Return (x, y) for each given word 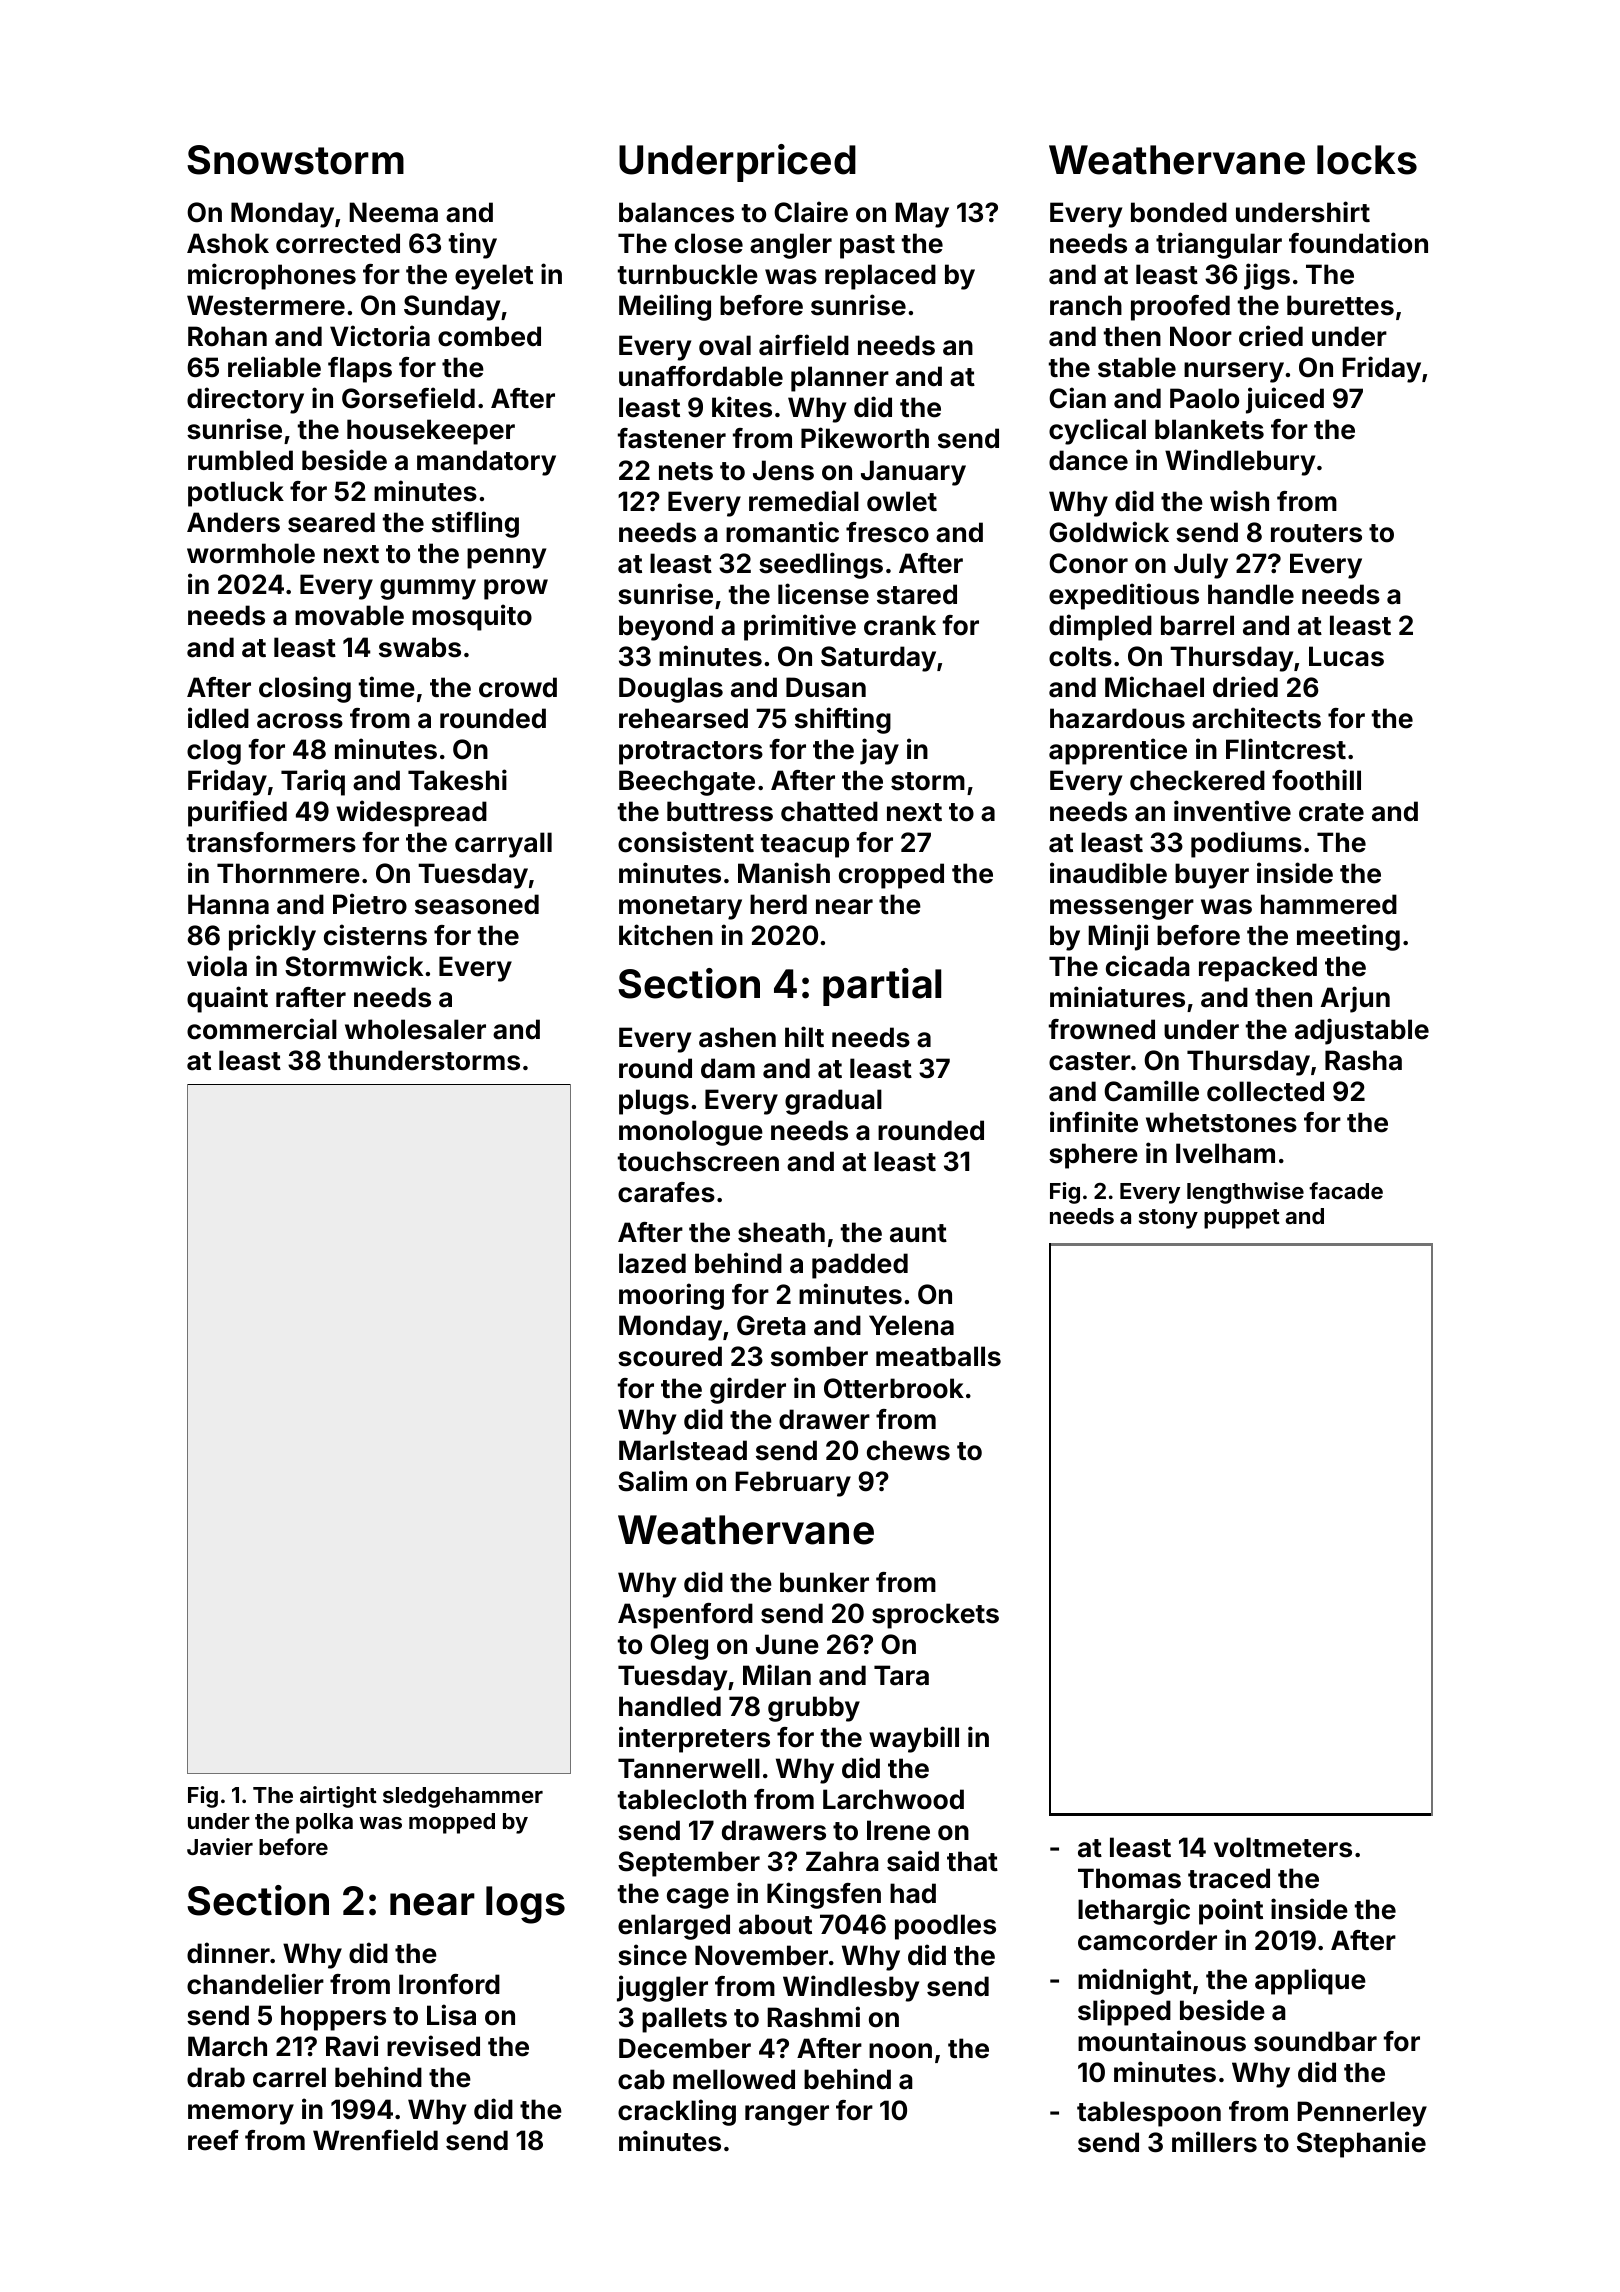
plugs (654, 1102)
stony (1168, 1219)
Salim (652, 1481)
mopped (452, 1823)
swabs (420, 647)
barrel (1197, 625)
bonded (1179, 212)
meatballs (938, 1356)
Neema (393, 212)
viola (217, 966)
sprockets (935, 1616)
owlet (902, 501)
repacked (1258, 969)
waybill (914, 1739)
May (922, 215)
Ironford (449, 1984)
